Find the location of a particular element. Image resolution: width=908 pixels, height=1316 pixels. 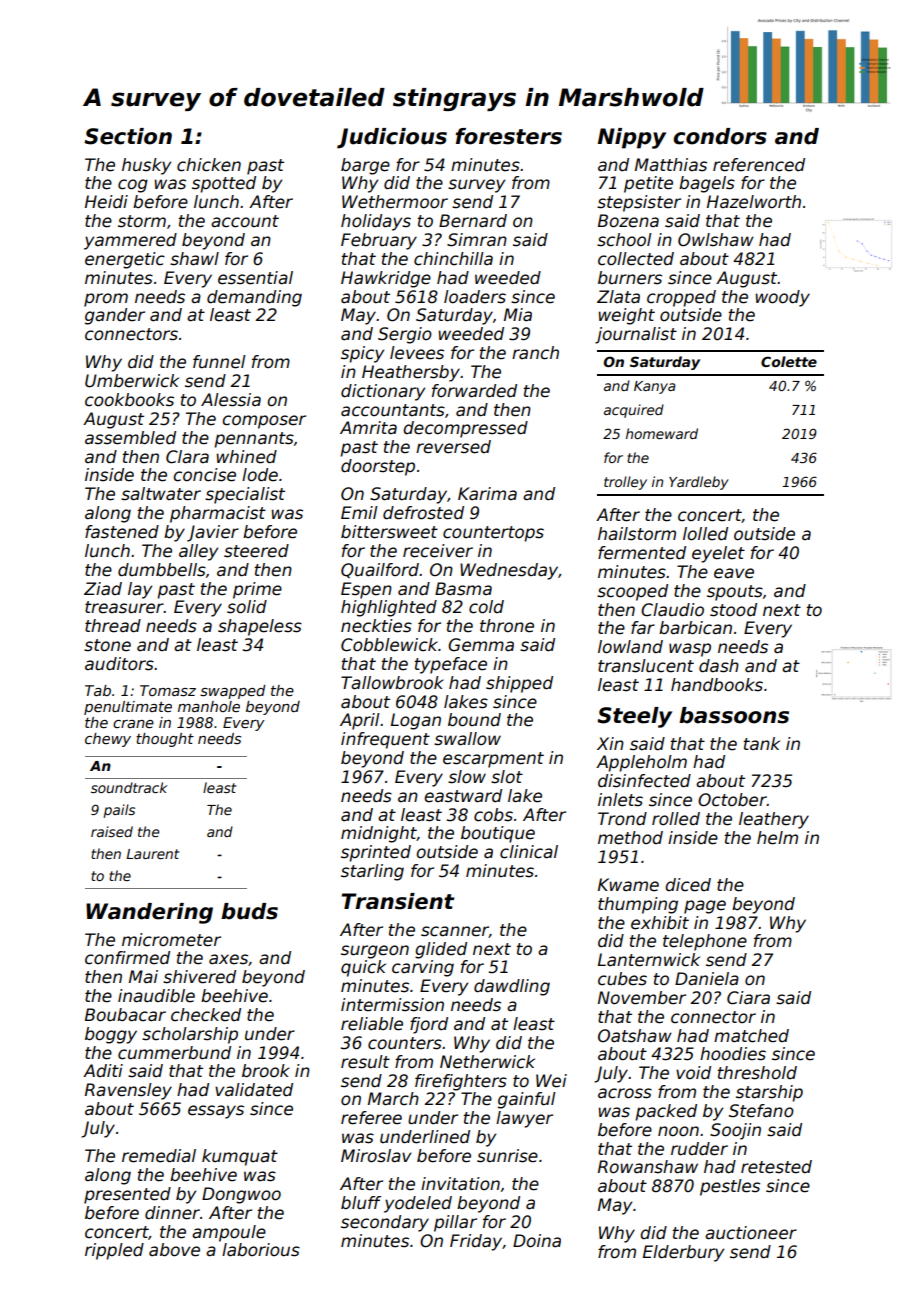

treasurer is located at coordinates (124, 607).
